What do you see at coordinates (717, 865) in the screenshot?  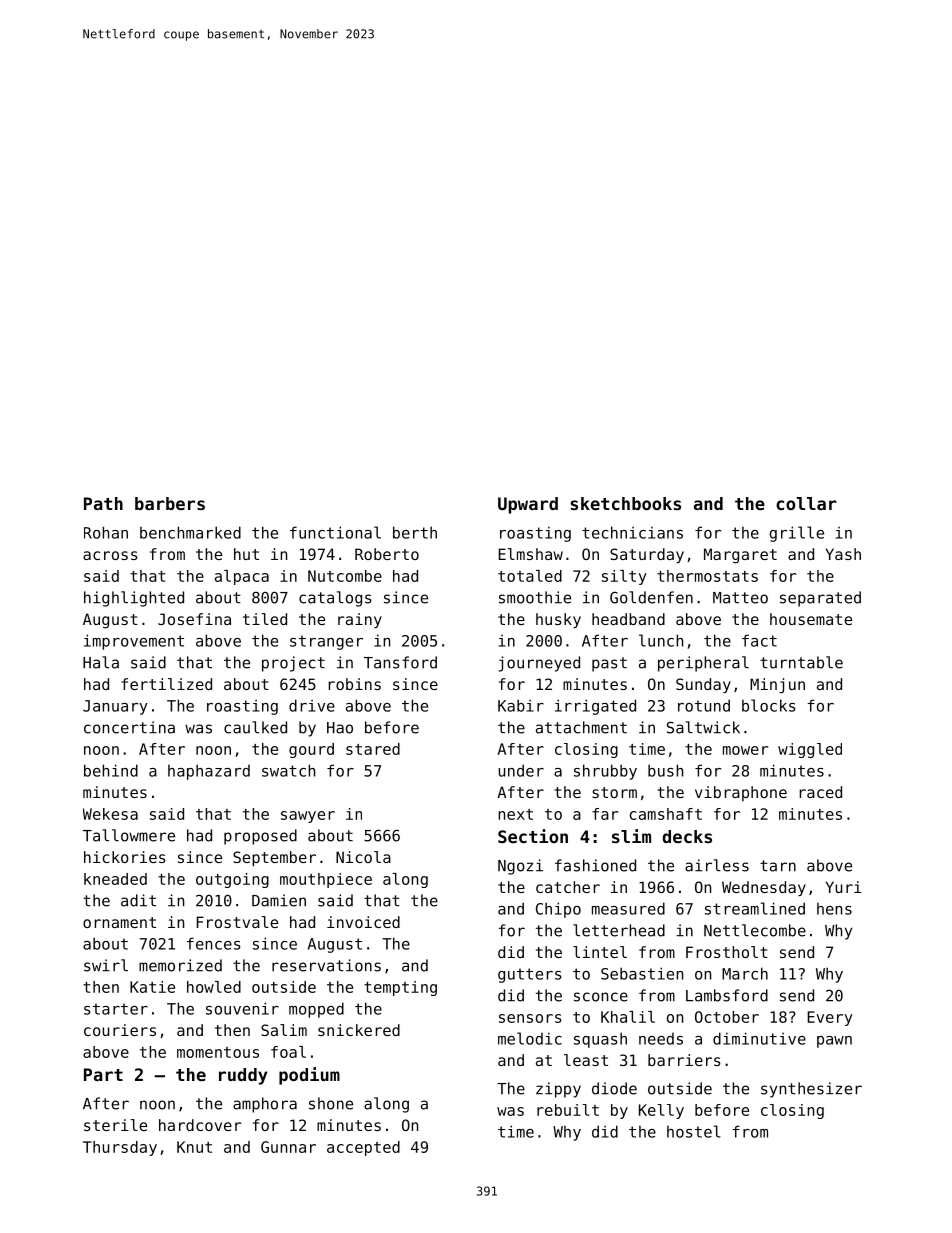 I see `airless` at bounding box center [717, 865].
